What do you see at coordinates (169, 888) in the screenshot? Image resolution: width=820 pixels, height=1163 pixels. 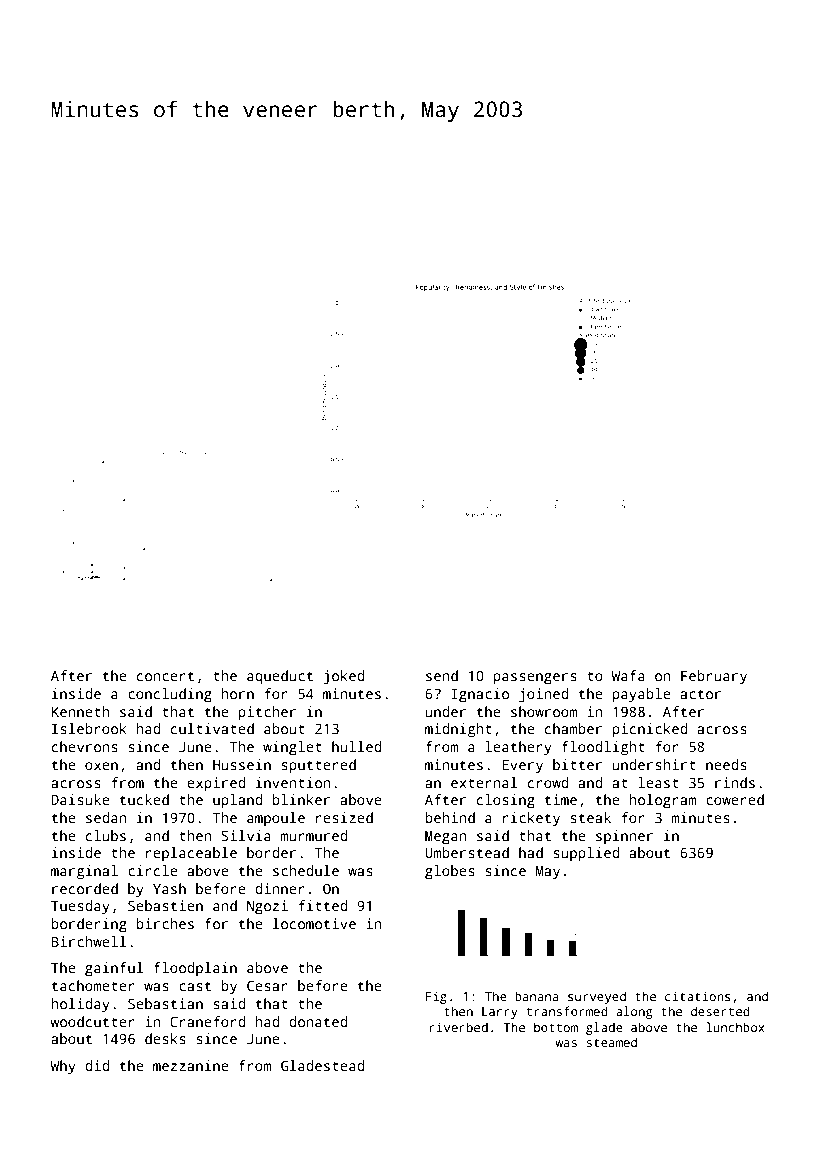 I see `Yash` at bounding box center [169, 888].
